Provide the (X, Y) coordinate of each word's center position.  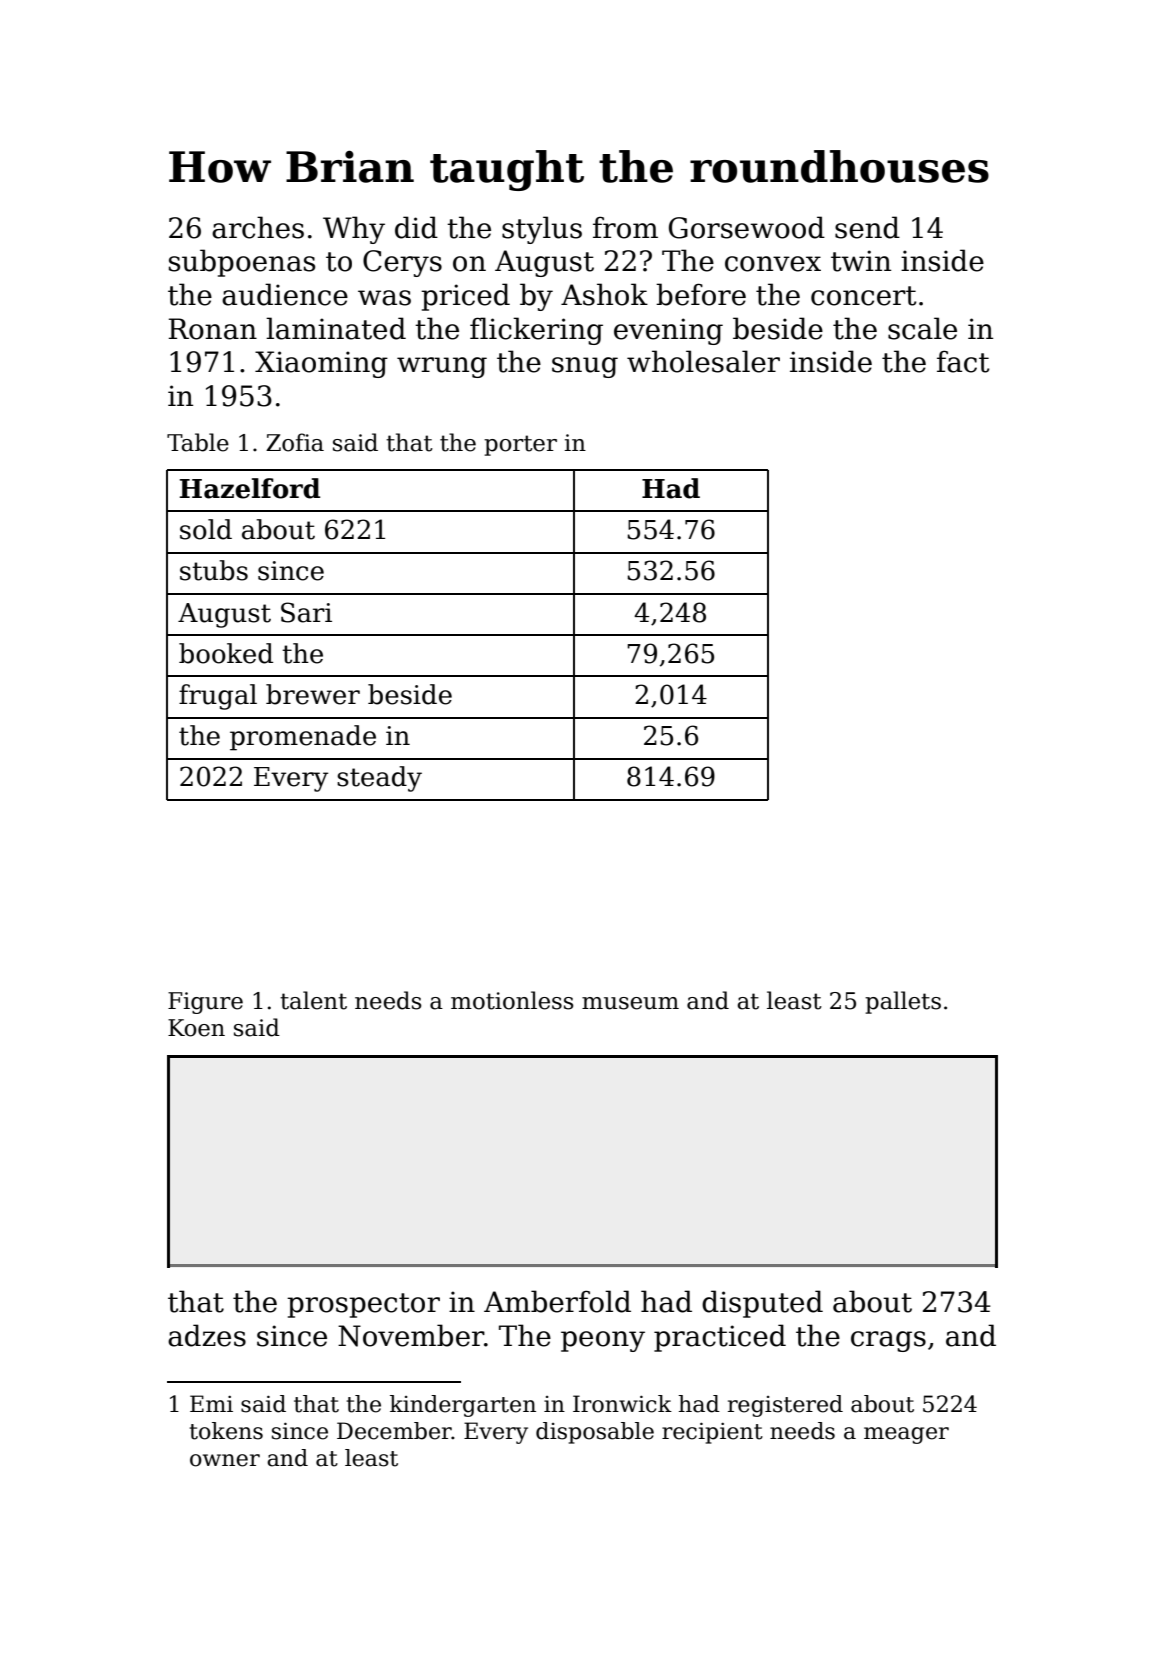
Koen (196, 1028)
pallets (903, 1002)
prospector (363, 1305)
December (394, 1431)
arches (258, 227)
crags (888, 1341)
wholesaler (703, 361)
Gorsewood (747, 227)
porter (520, 445)
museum (630, 1003)
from (625, 227)
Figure (205, 1003)
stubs (214, 570)
